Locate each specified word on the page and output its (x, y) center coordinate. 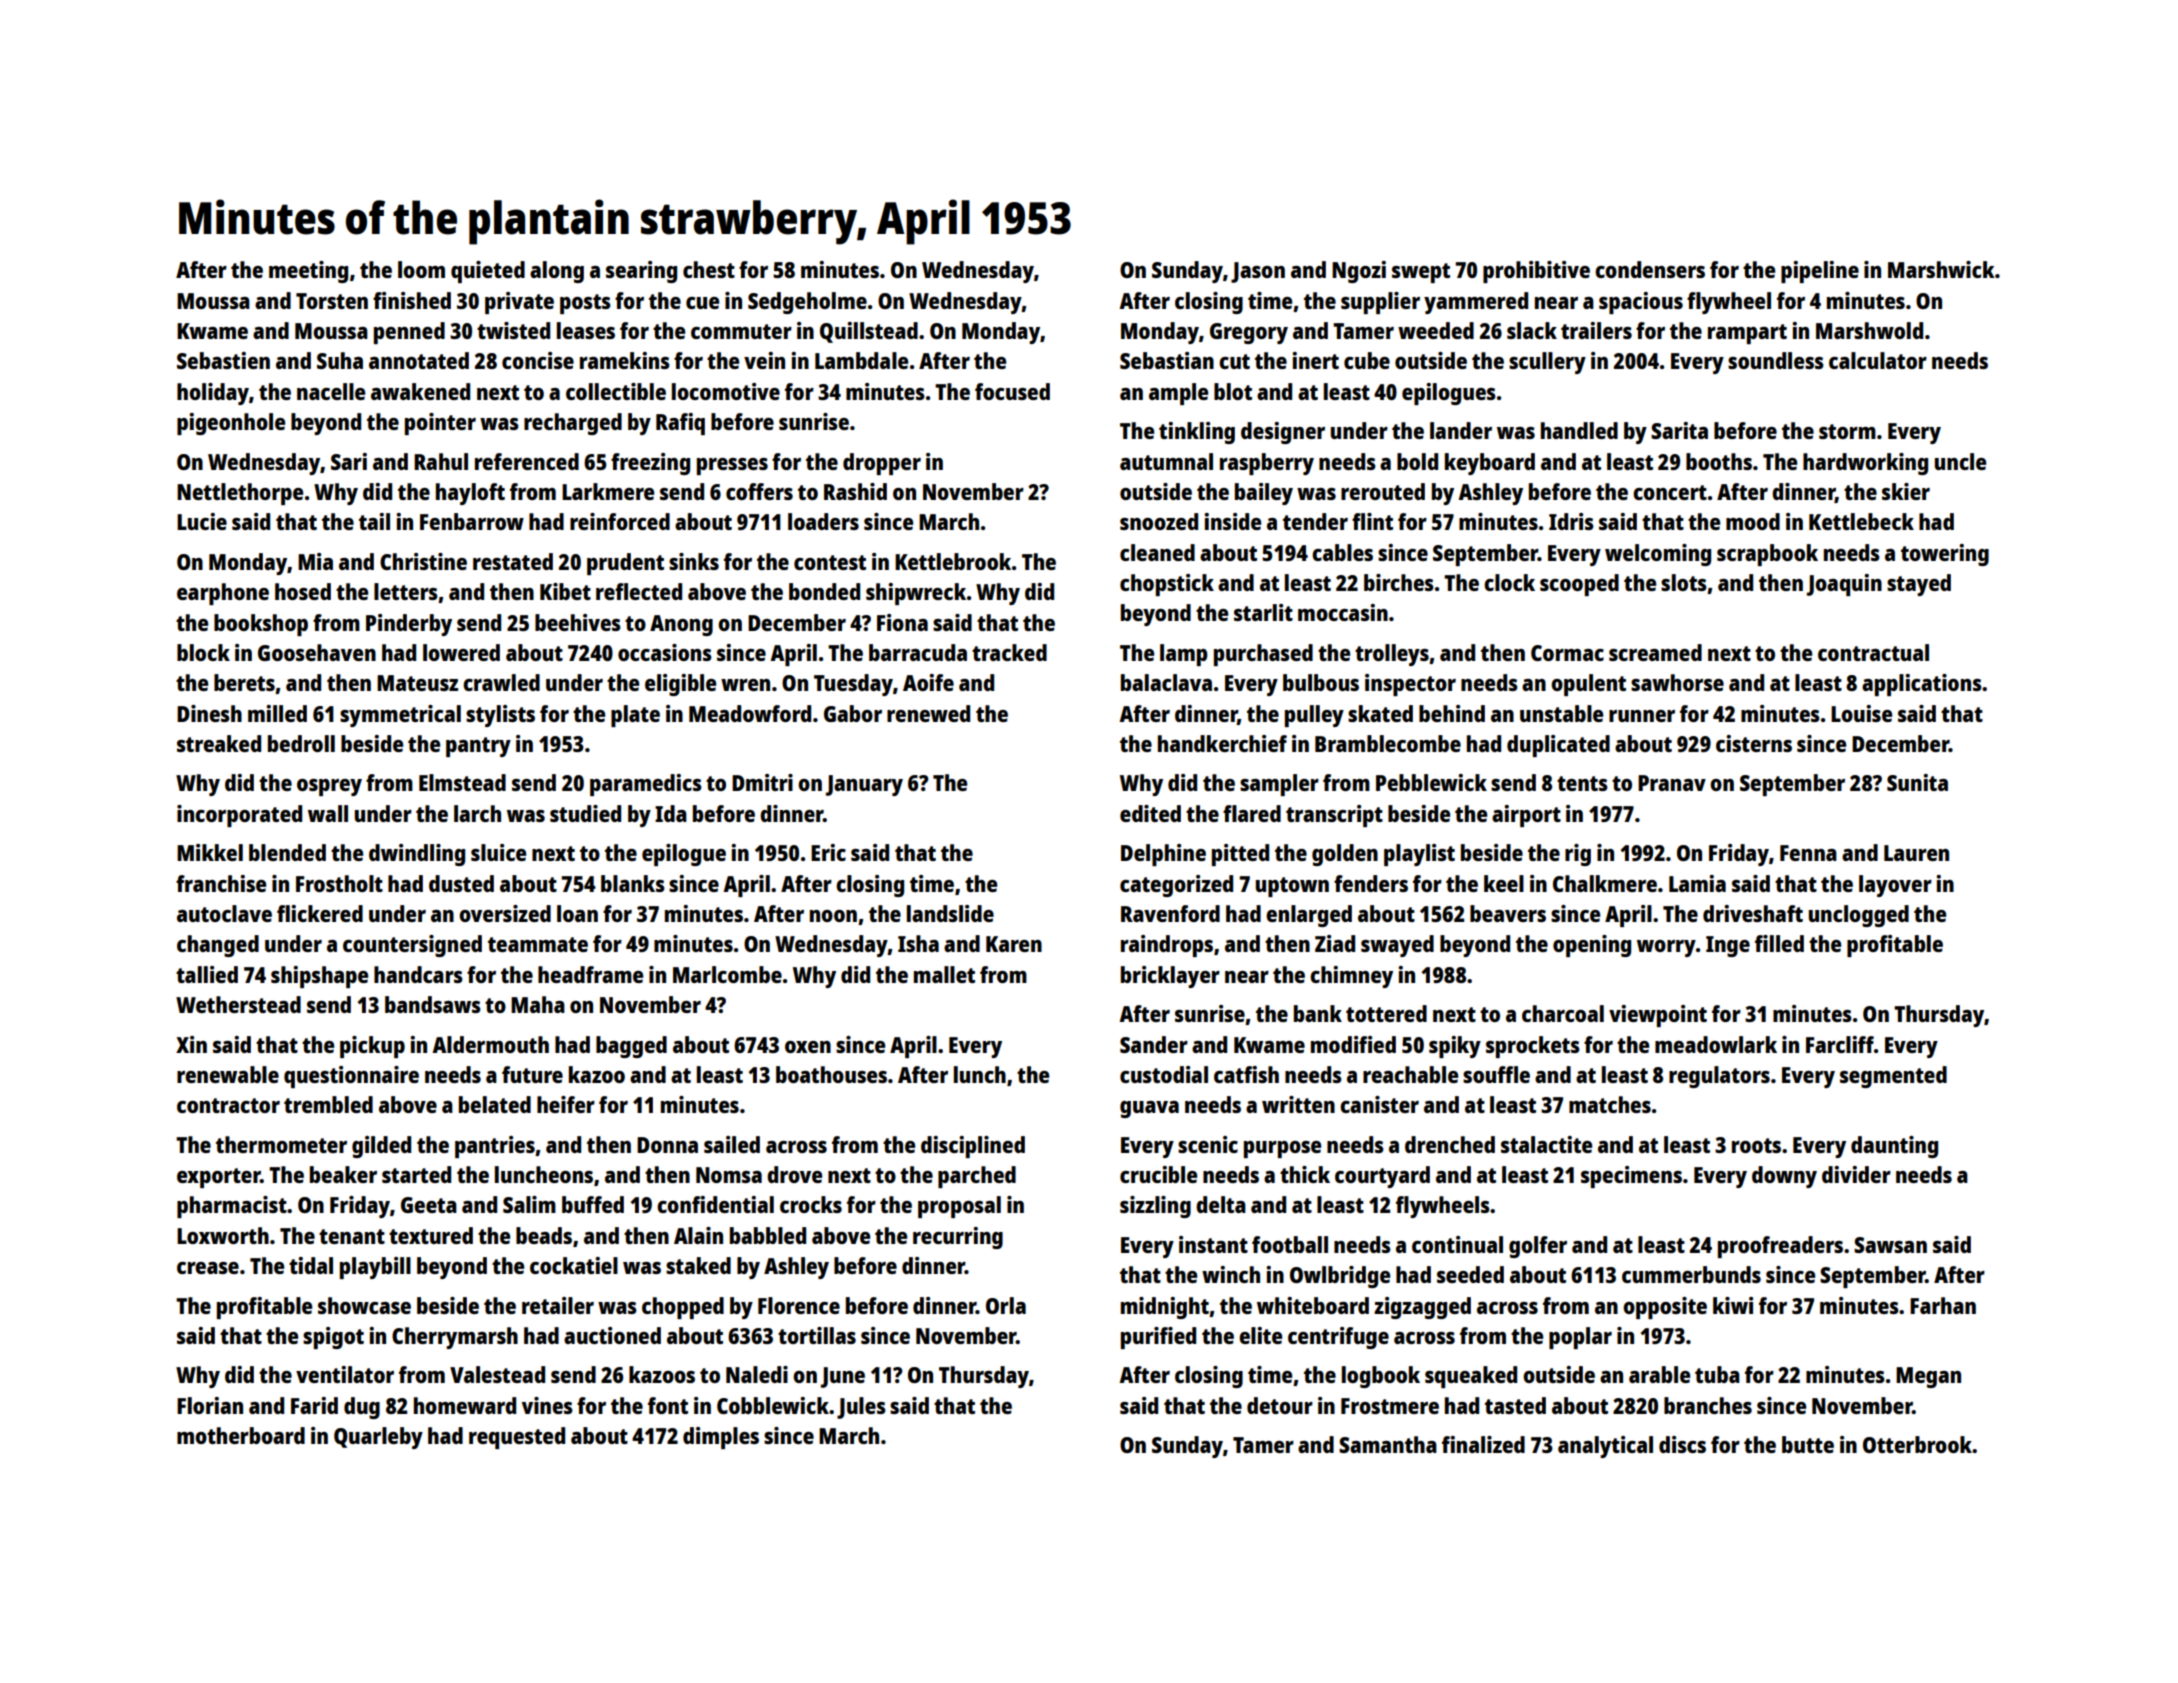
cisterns (1754, 743)
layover (1895, 886)
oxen (808, 1047)
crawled (501, 682)
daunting (1894, 1147)
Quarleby (378, 1438)
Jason (1258, 272)
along (557, 272)
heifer (566, 1104)
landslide (950, 913)
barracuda (918, 652)
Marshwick (1941, 269)
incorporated (239, 816)
